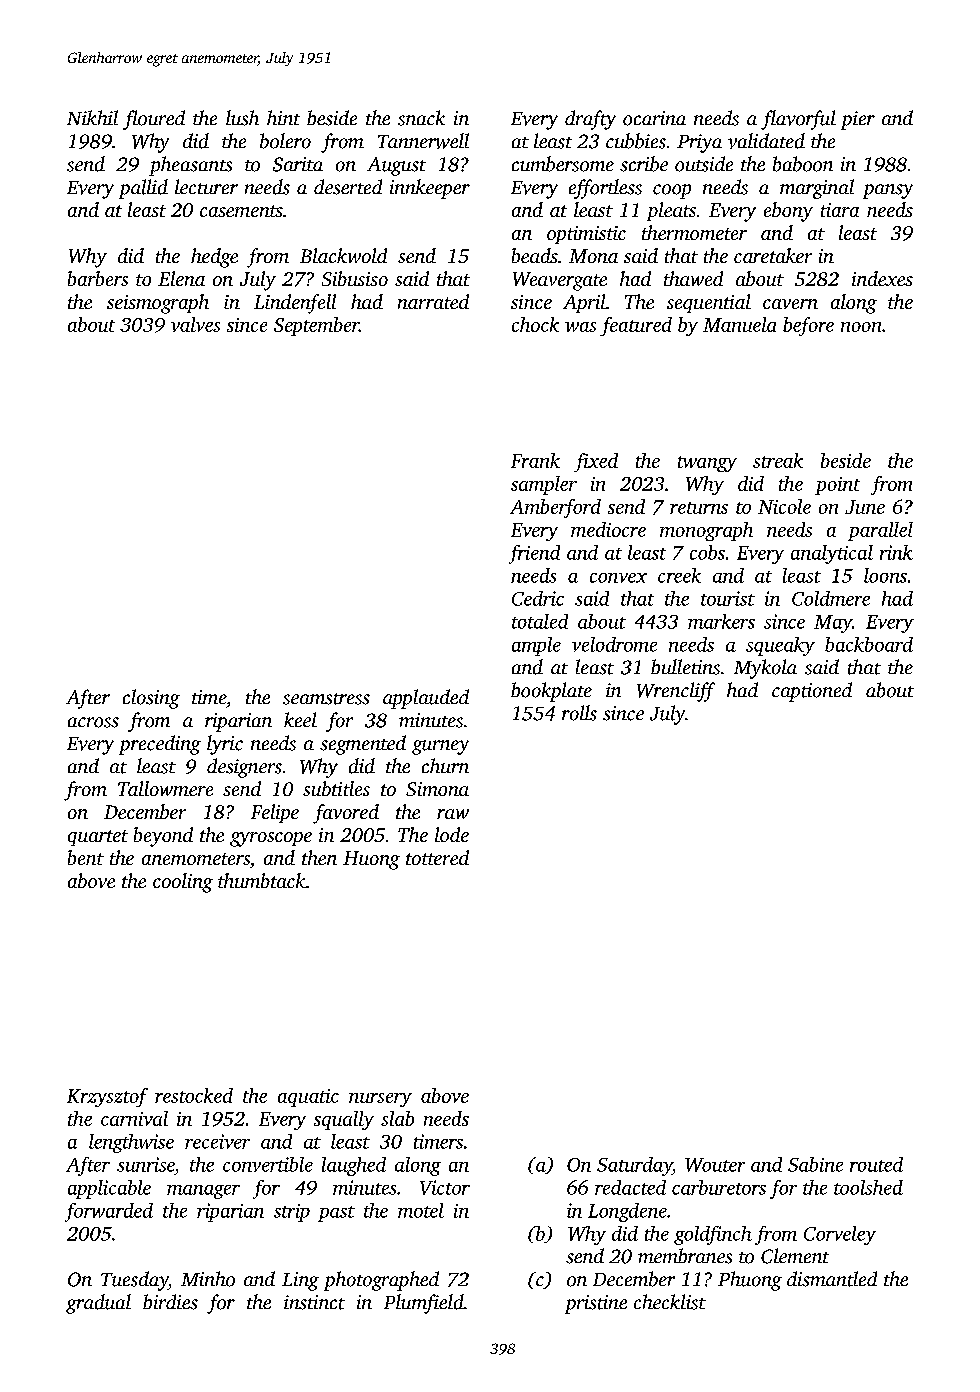 Image resolution: width=980 pixels, height=1392 pixels. What do you see at coordinates (685, 667) in the screenshot?
I see `bulletins` at bounding box center [685, 667].
